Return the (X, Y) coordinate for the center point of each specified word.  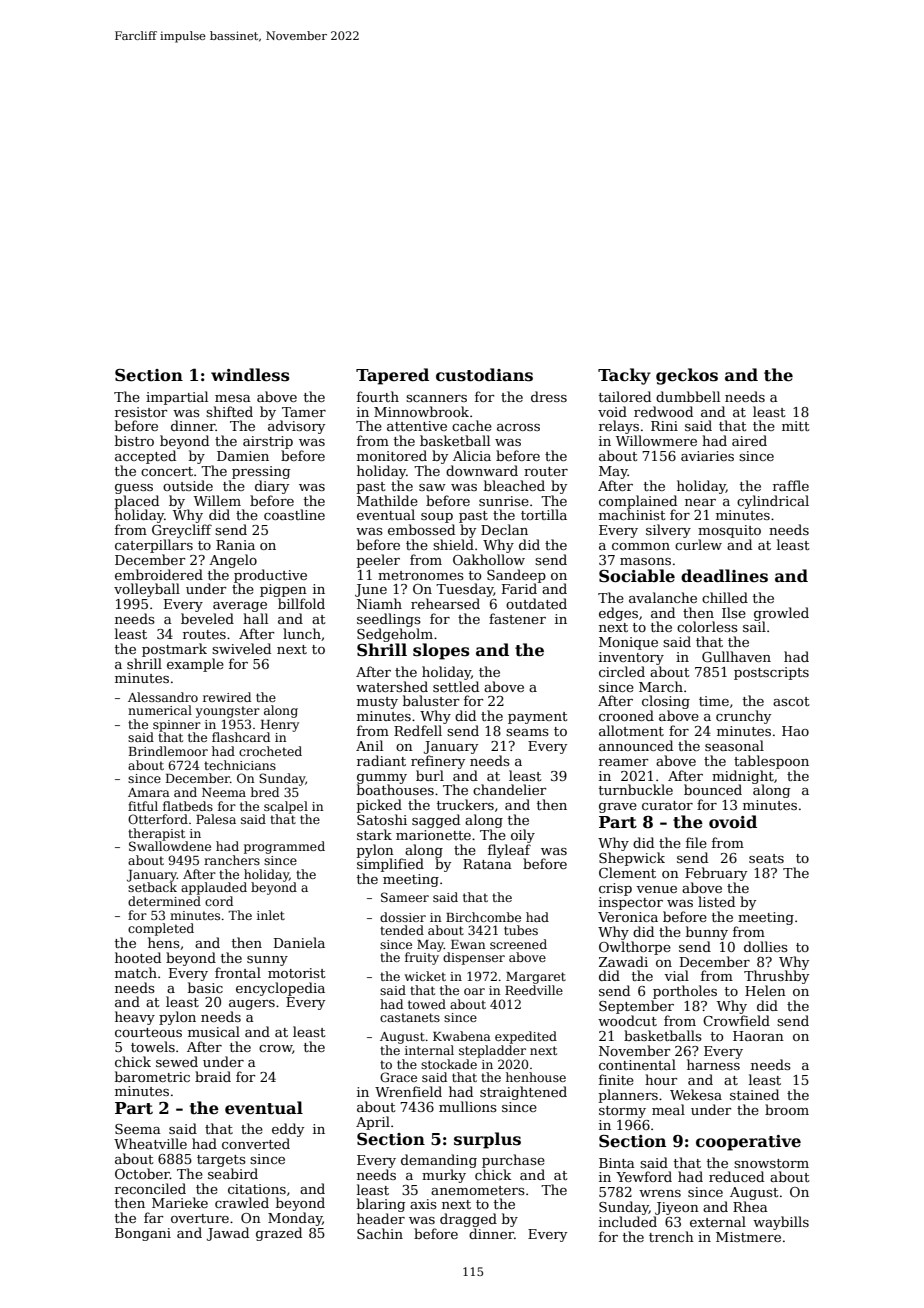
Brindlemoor (168, 751)
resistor (141, 412)
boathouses (395, 789)
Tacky (624, 376)
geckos (687, 376)
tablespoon (771, 762)
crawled (242, 1202)
